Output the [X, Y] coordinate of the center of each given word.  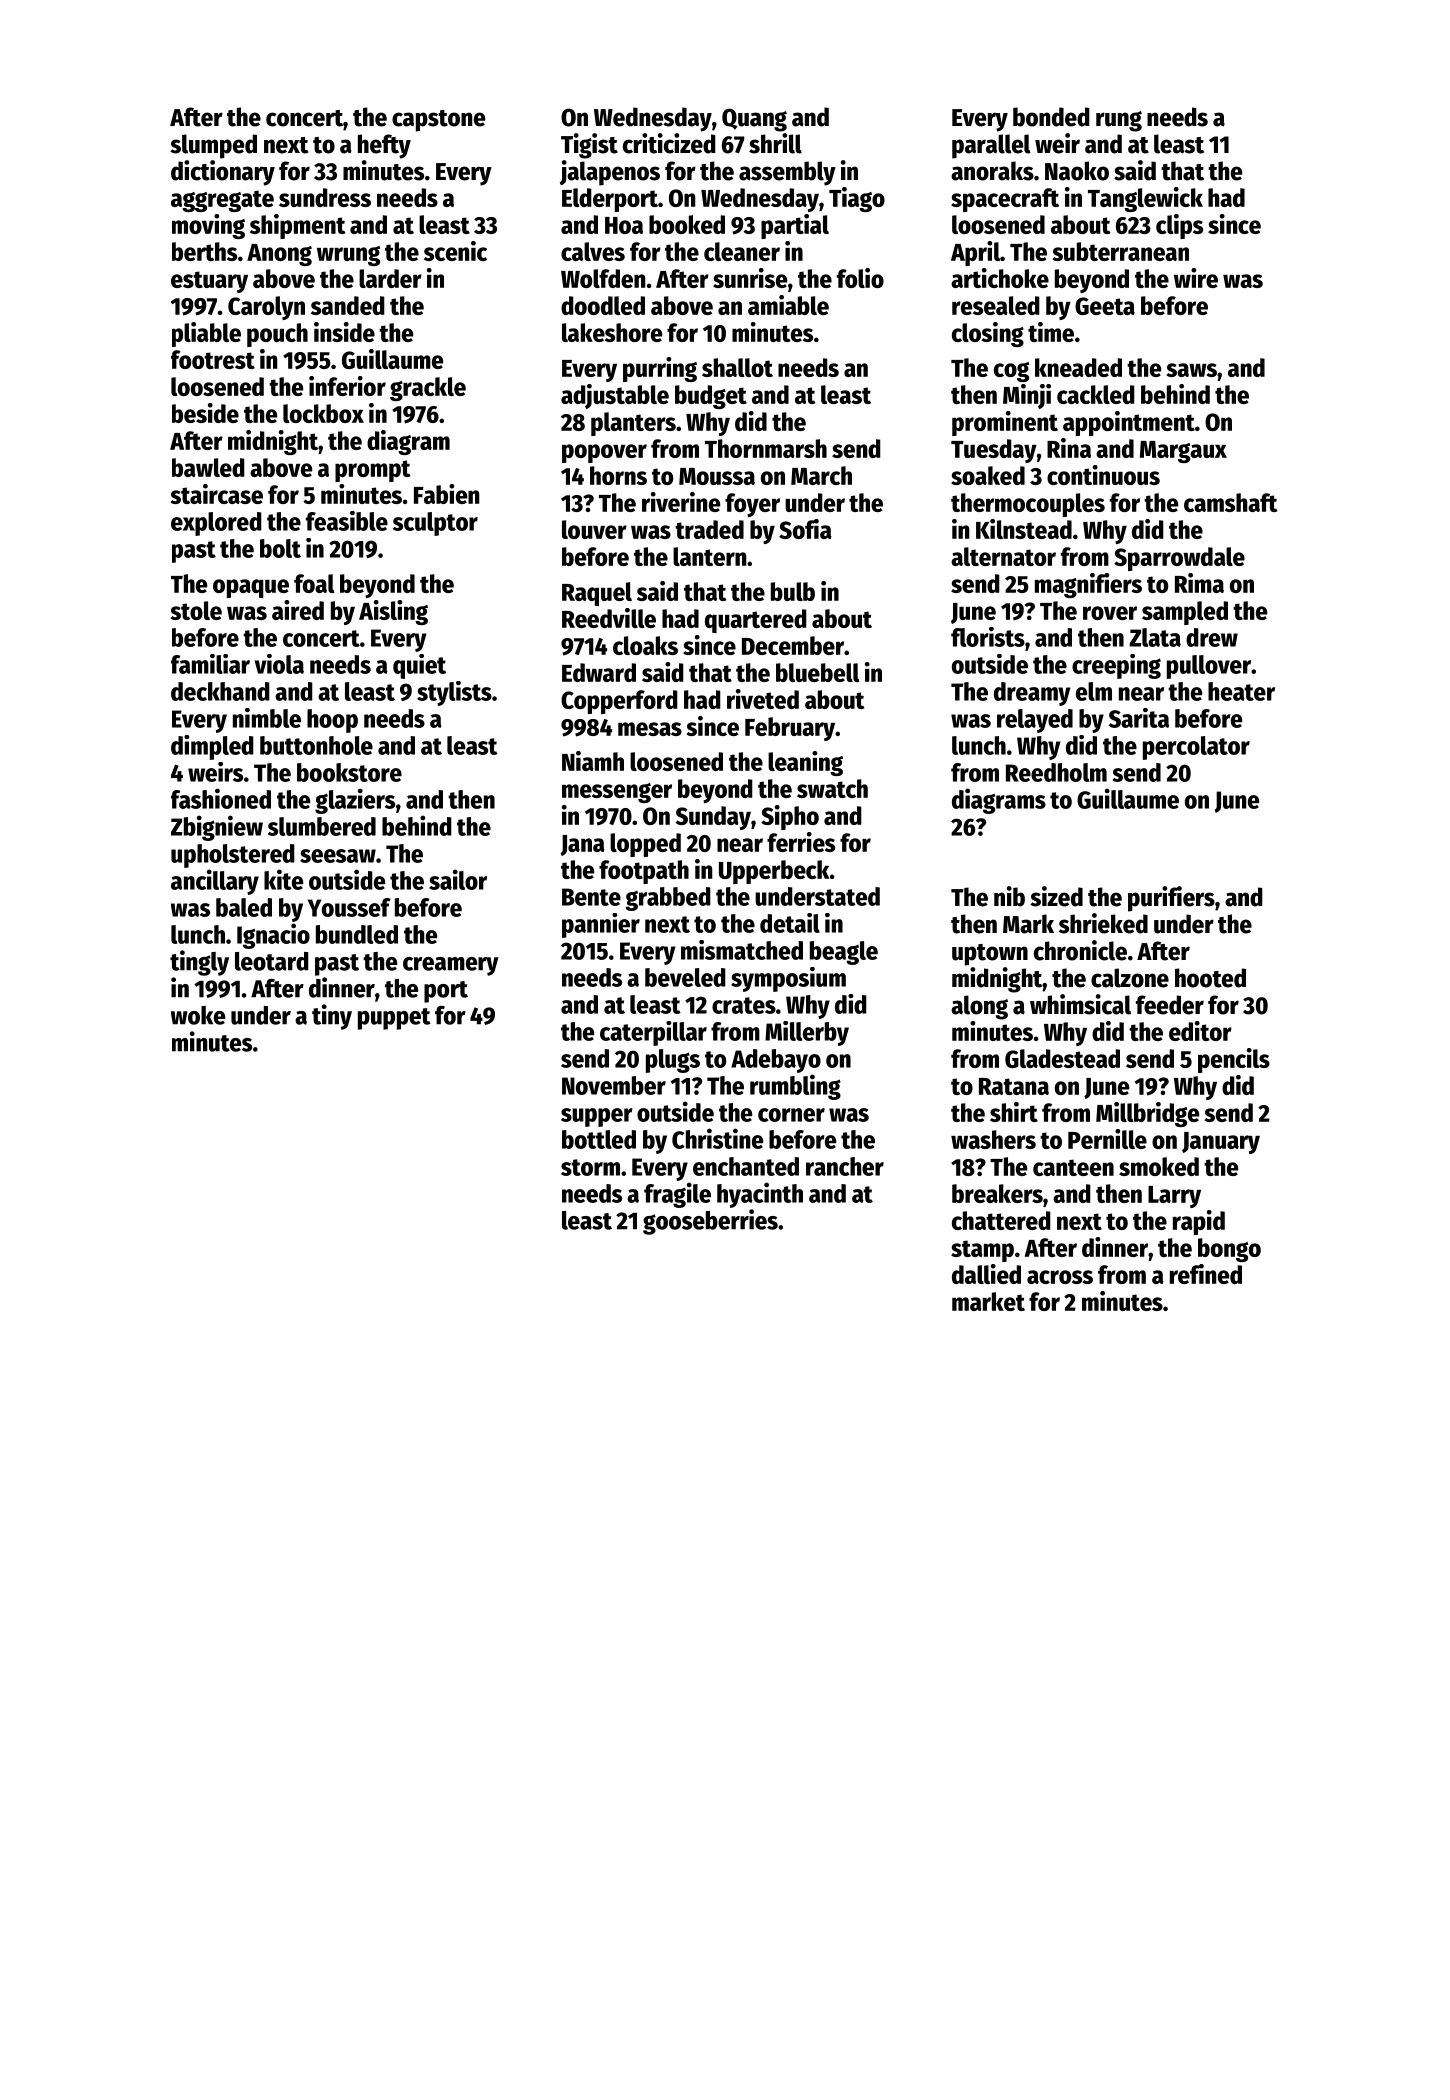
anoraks [992, 171]
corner [791, 1115]
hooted [1210, 978]
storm [590, 1167]
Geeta [1105, 306]
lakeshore [612, 332]
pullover [1209, 667]
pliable [206, 334]
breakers [997, 1193]
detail [790, 923]
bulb [793, 591]
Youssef [349, 907]
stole [196, 610]
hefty [384, 146]
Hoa [624, 225]
